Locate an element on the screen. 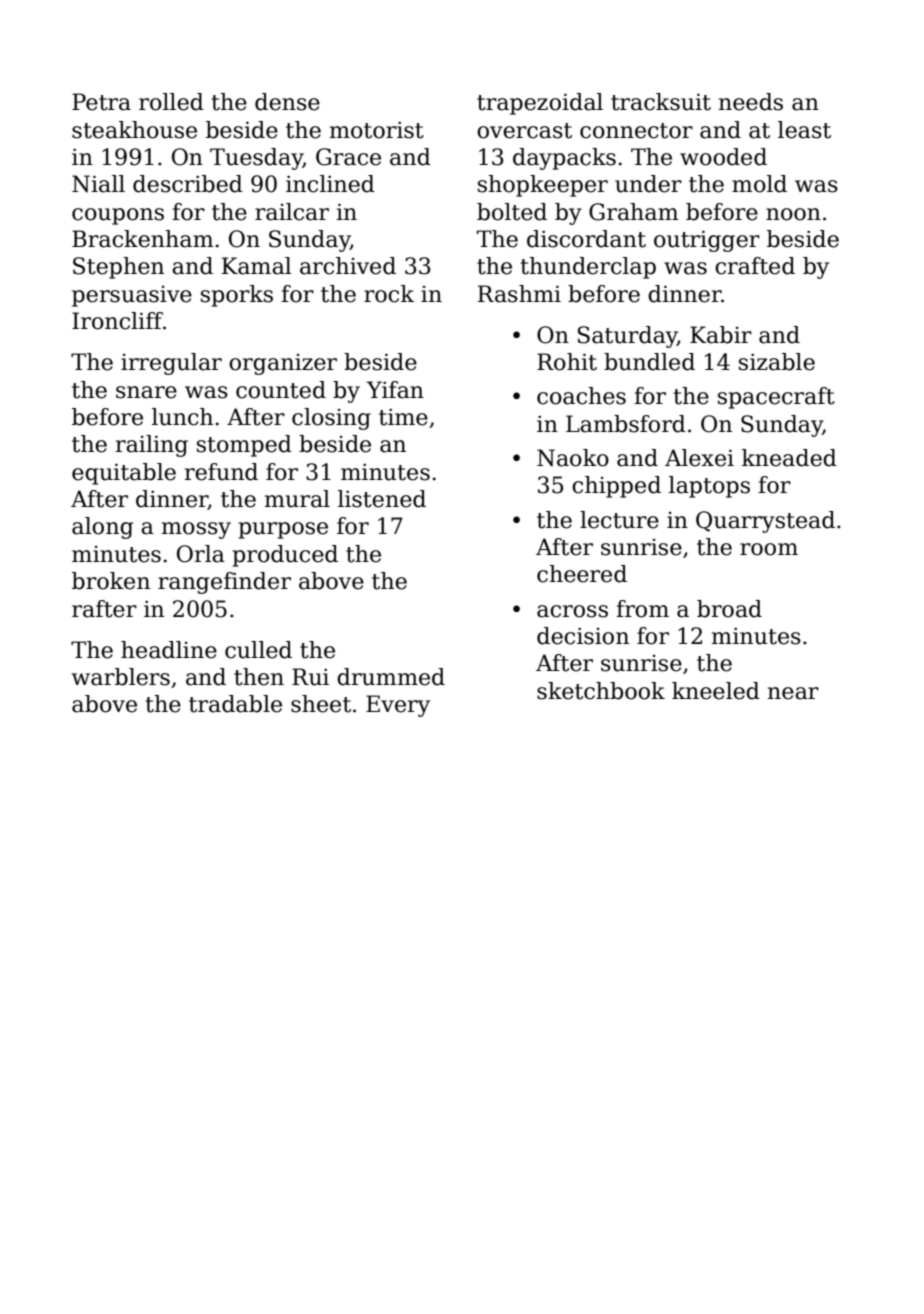 The height and width of the screenshot is (1314, 924). refund is located at coordinates (221, 472).
